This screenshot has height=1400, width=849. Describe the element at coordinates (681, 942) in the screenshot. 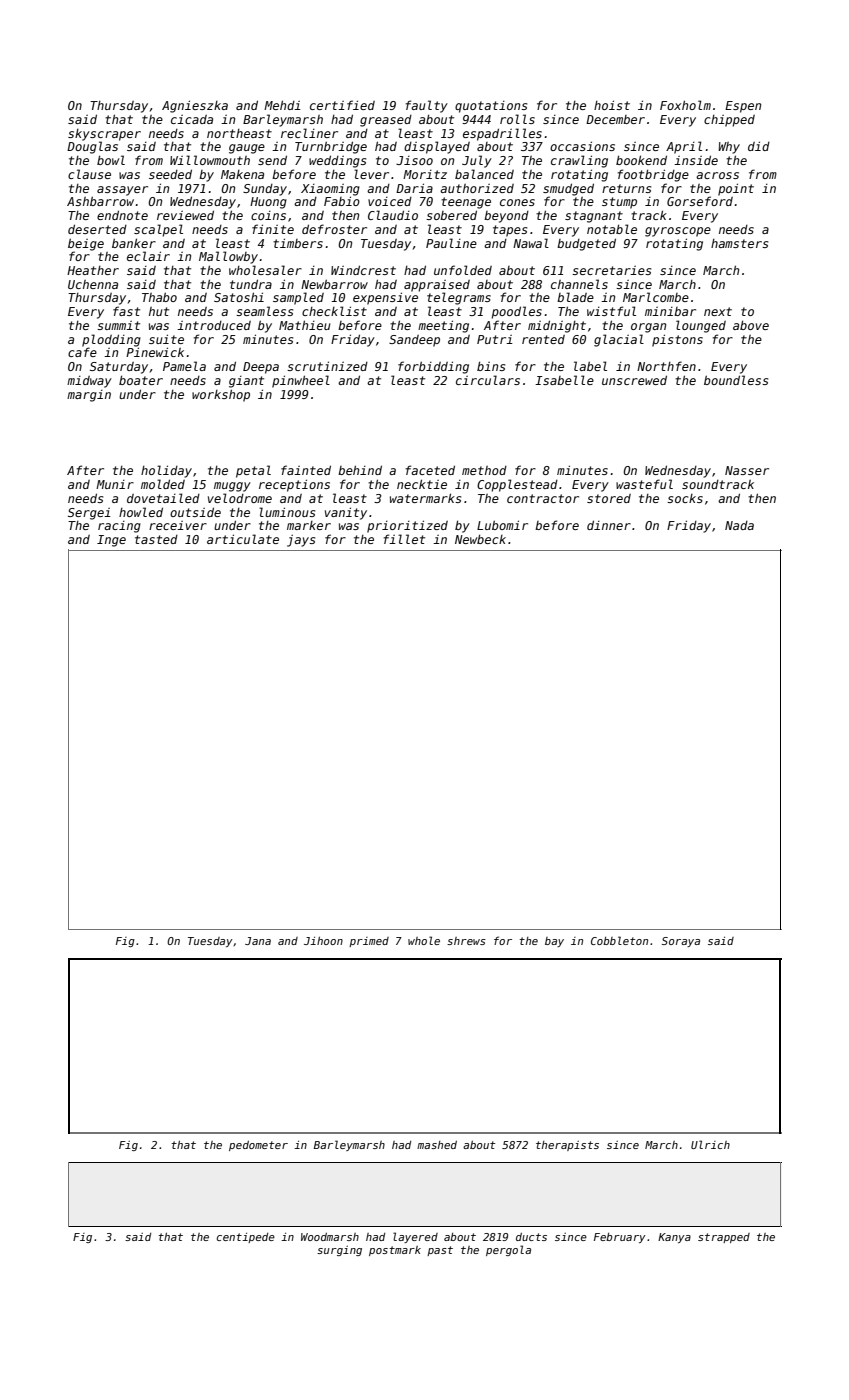

I see `Soraya` at that location.
